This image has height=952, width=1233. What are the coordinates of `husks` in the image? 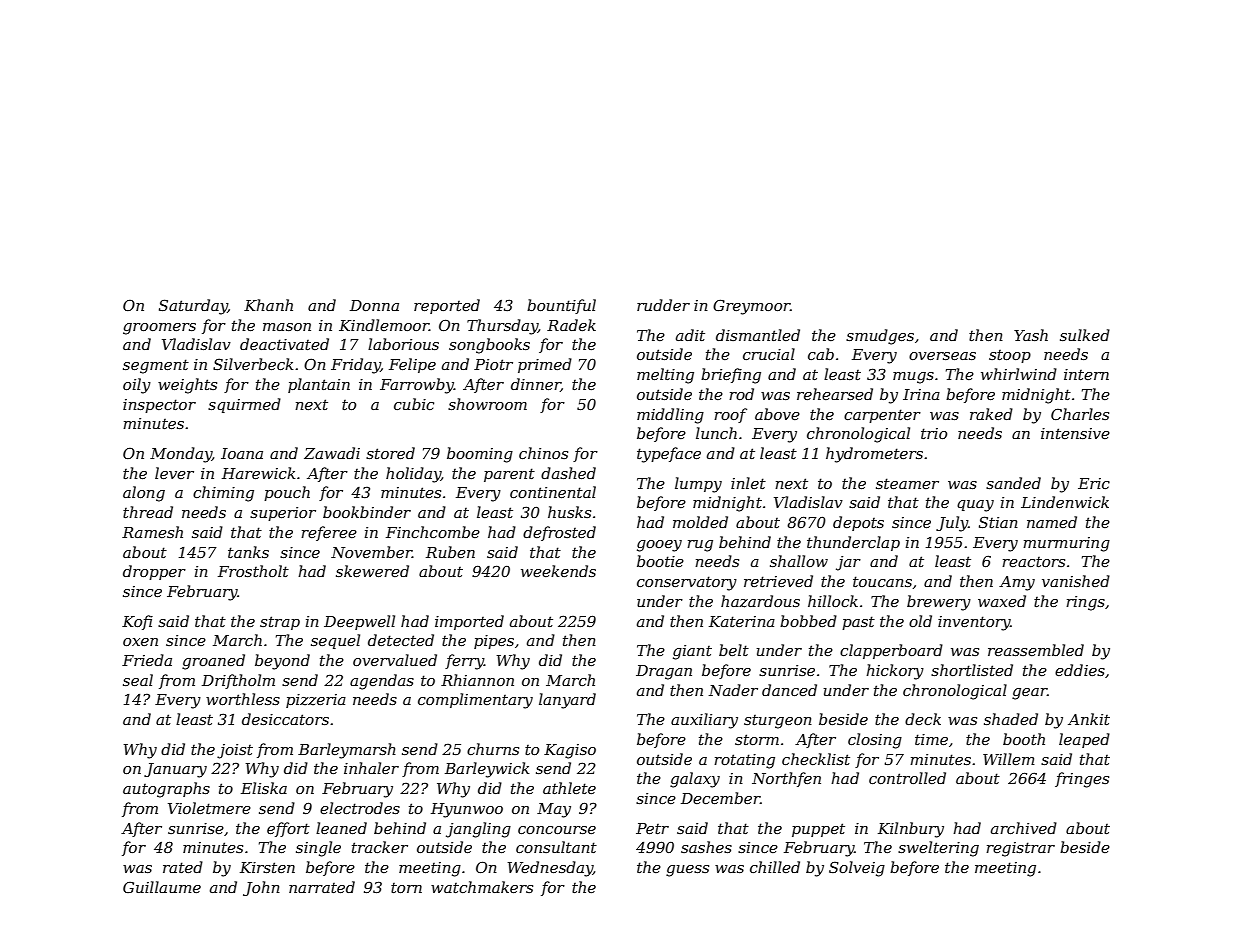 It's located at (569, 512).
